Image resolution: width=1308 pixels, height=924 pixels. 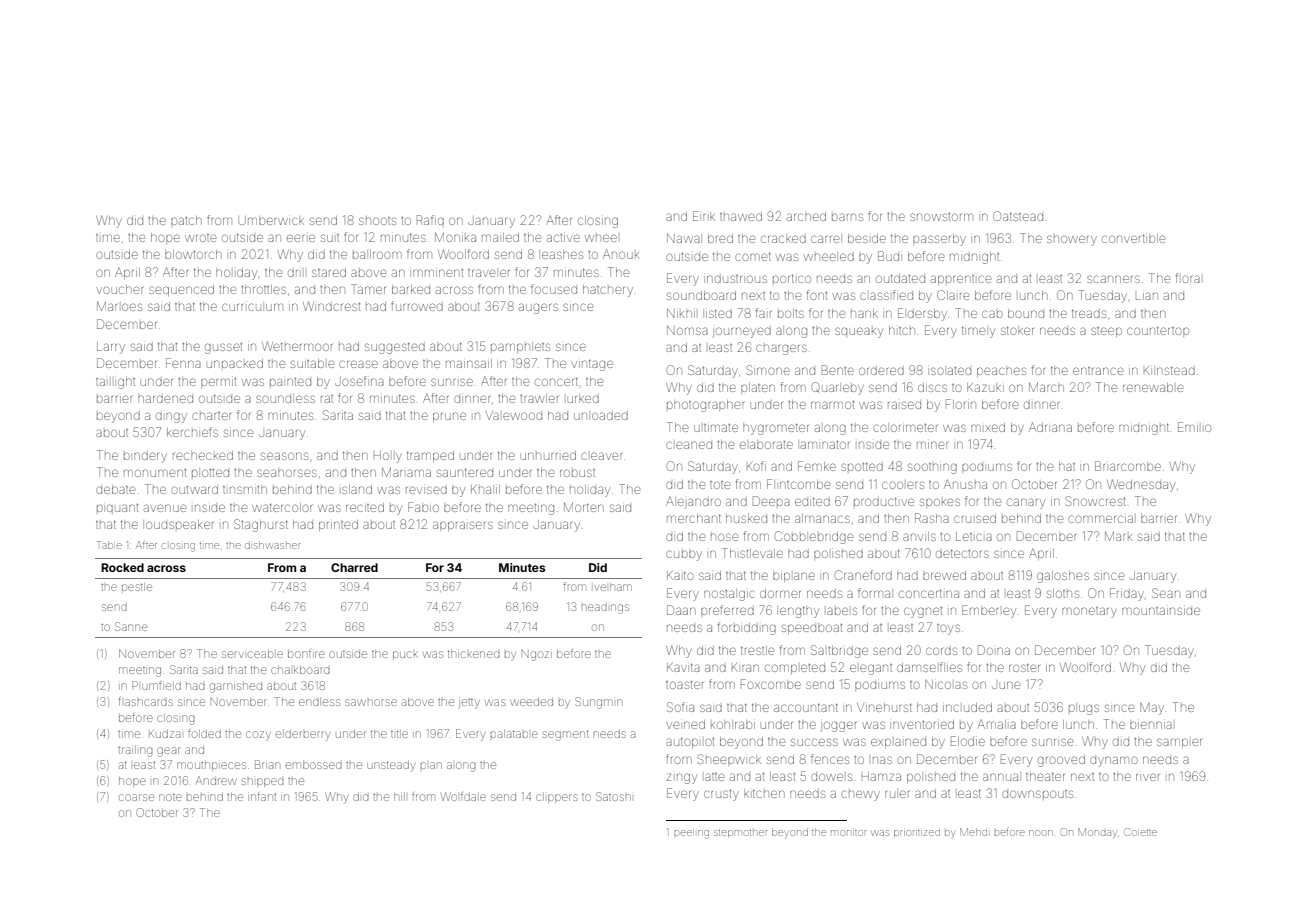 What do you see at coordinates (752, 553) in the image?
I see `Thistlevale` at bounding box center [752, 553].
